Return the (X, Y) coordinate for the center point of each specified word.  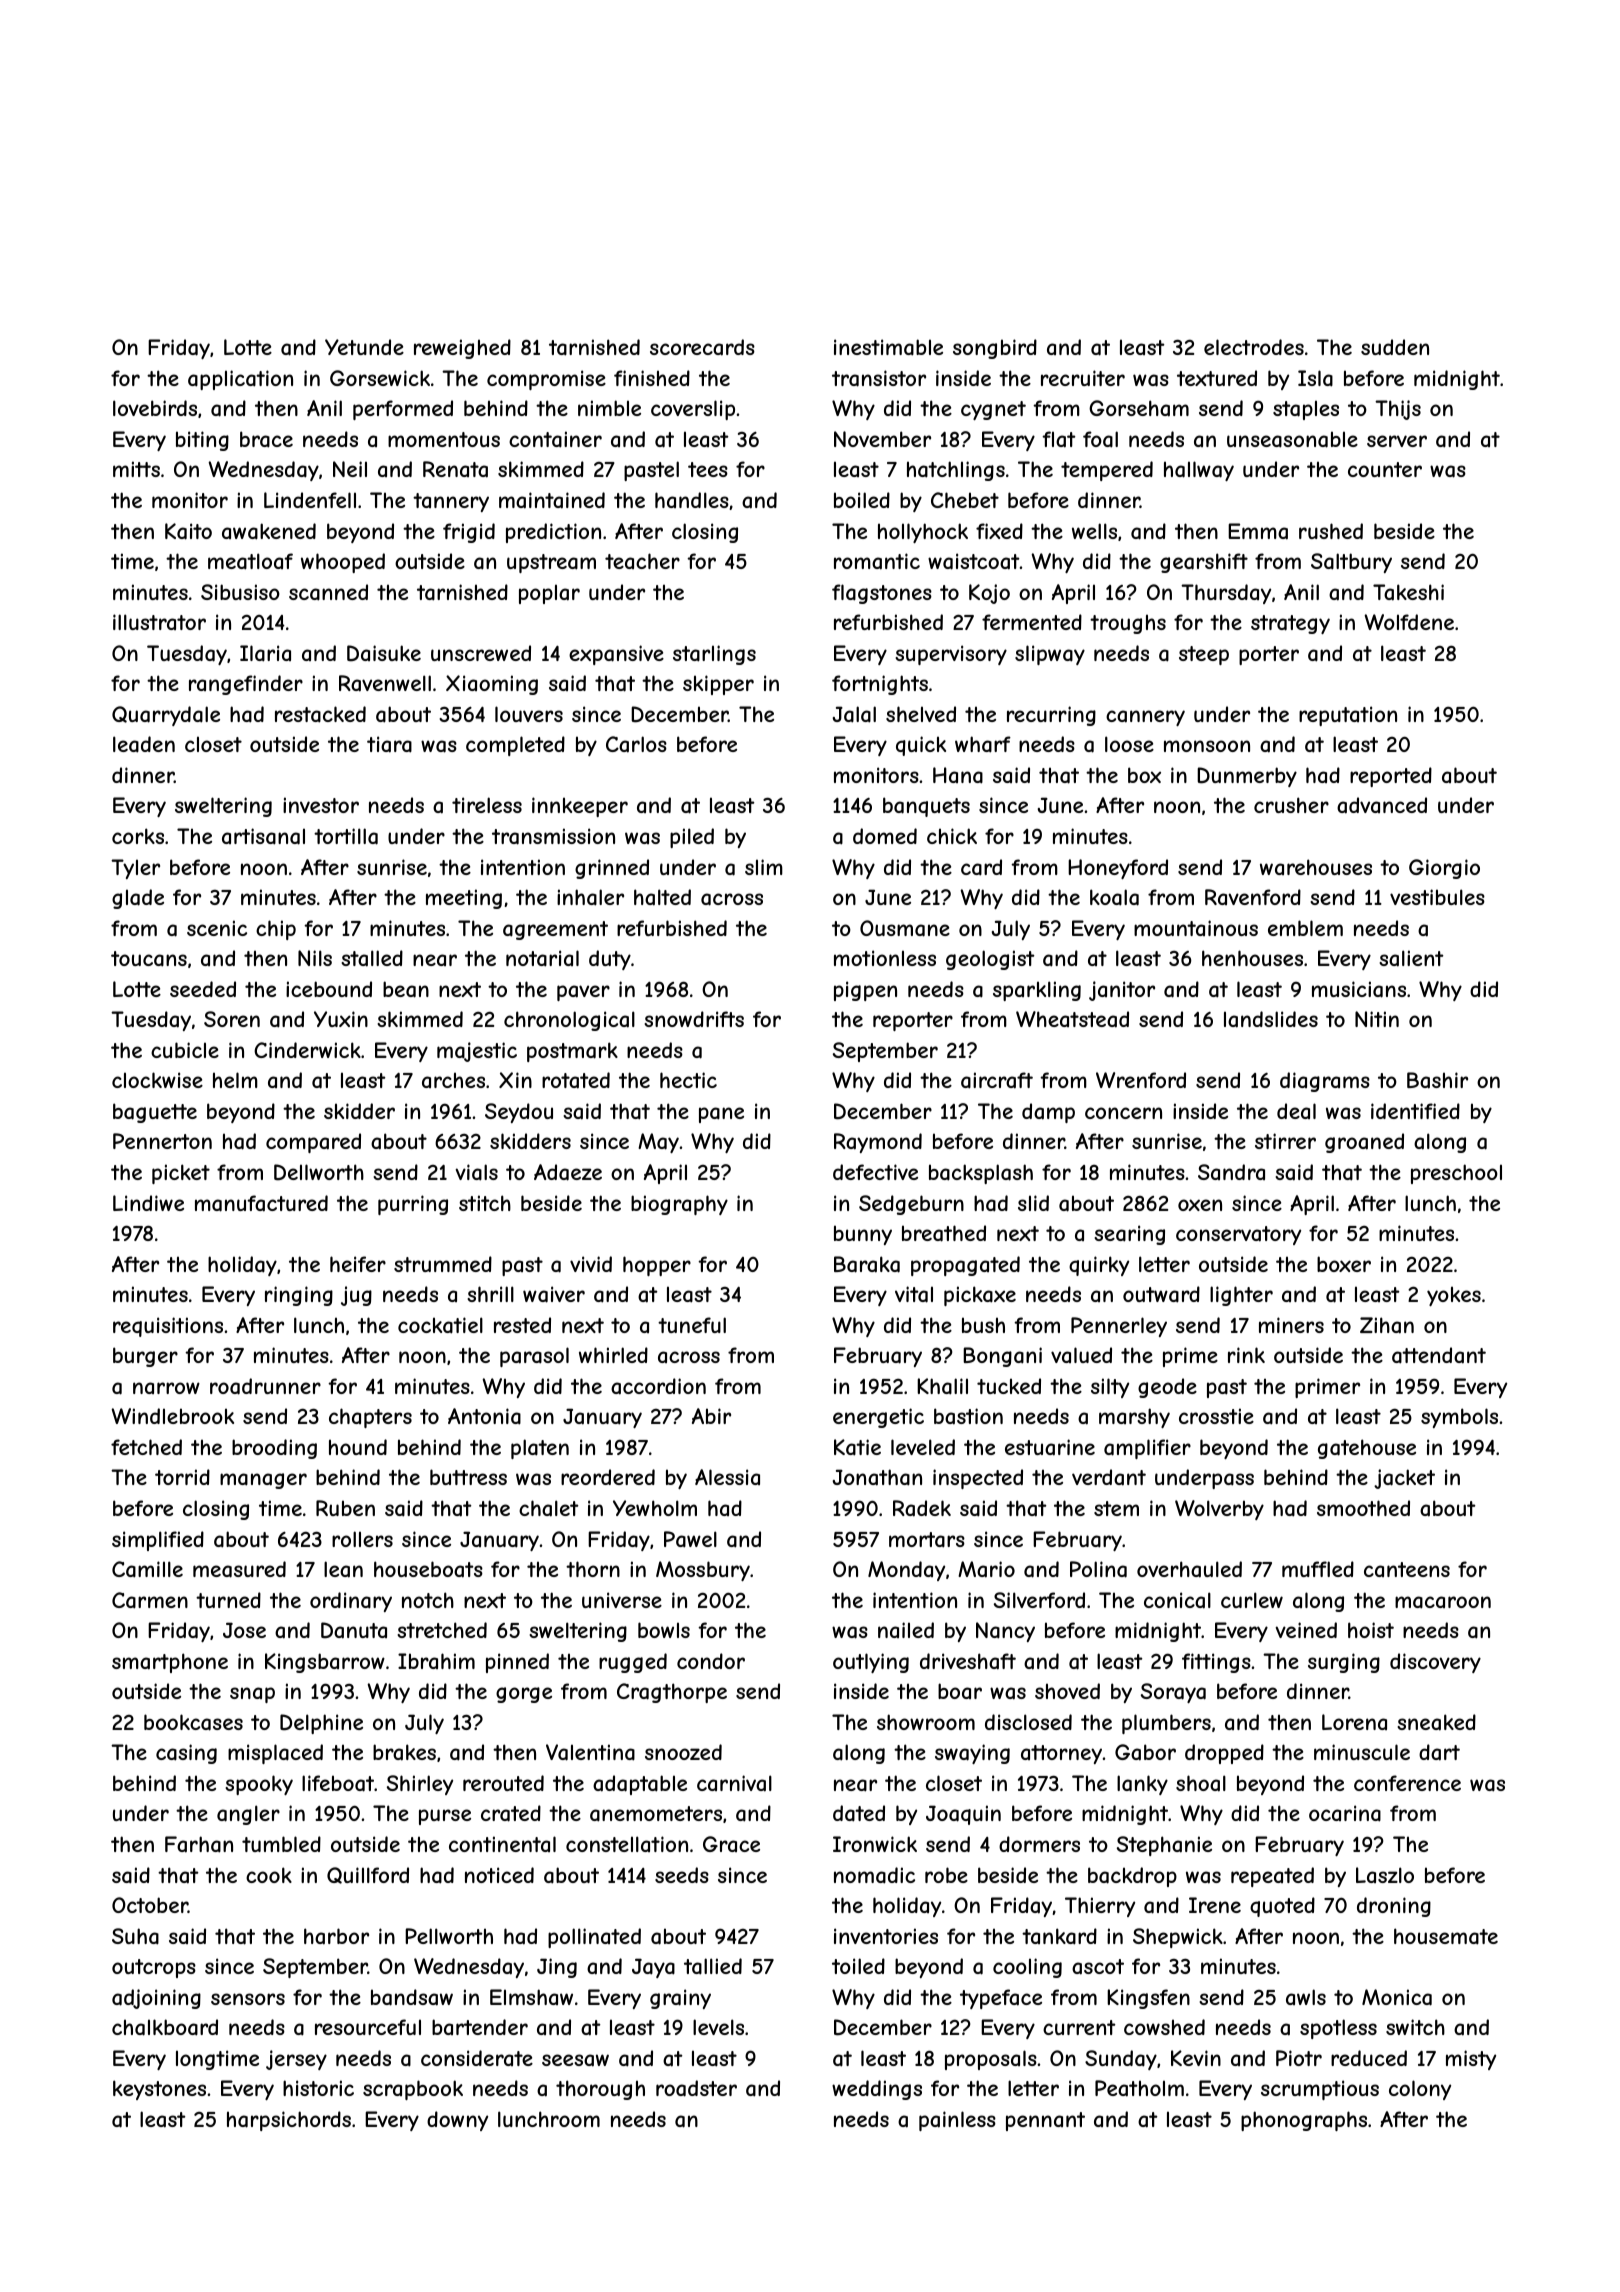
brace (266, 439)
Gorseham (1139, 408)
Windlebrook (172, 1416)
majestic (477, 1052)
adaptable (640, 1785)
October (150, 1905)
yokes (1454, 1296)
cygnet (993, 410)
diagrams (1325, 1082)
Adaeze (568, 1172)
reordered (608, 1477)
